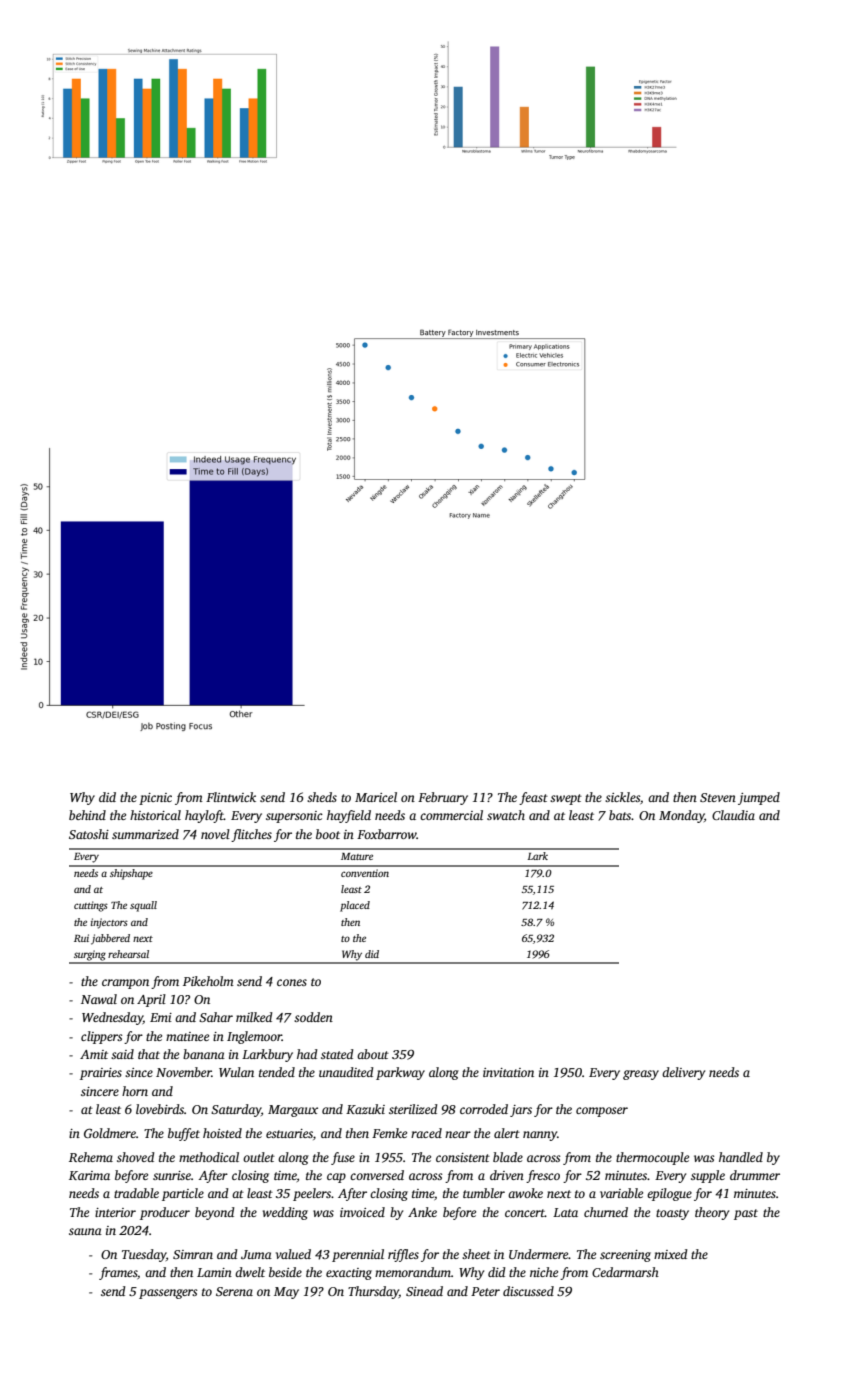 This screenshot has height=1400, width=849. Describe the element at coordinates (118, 1273) in the screenshot. I see `frames` at that location.
